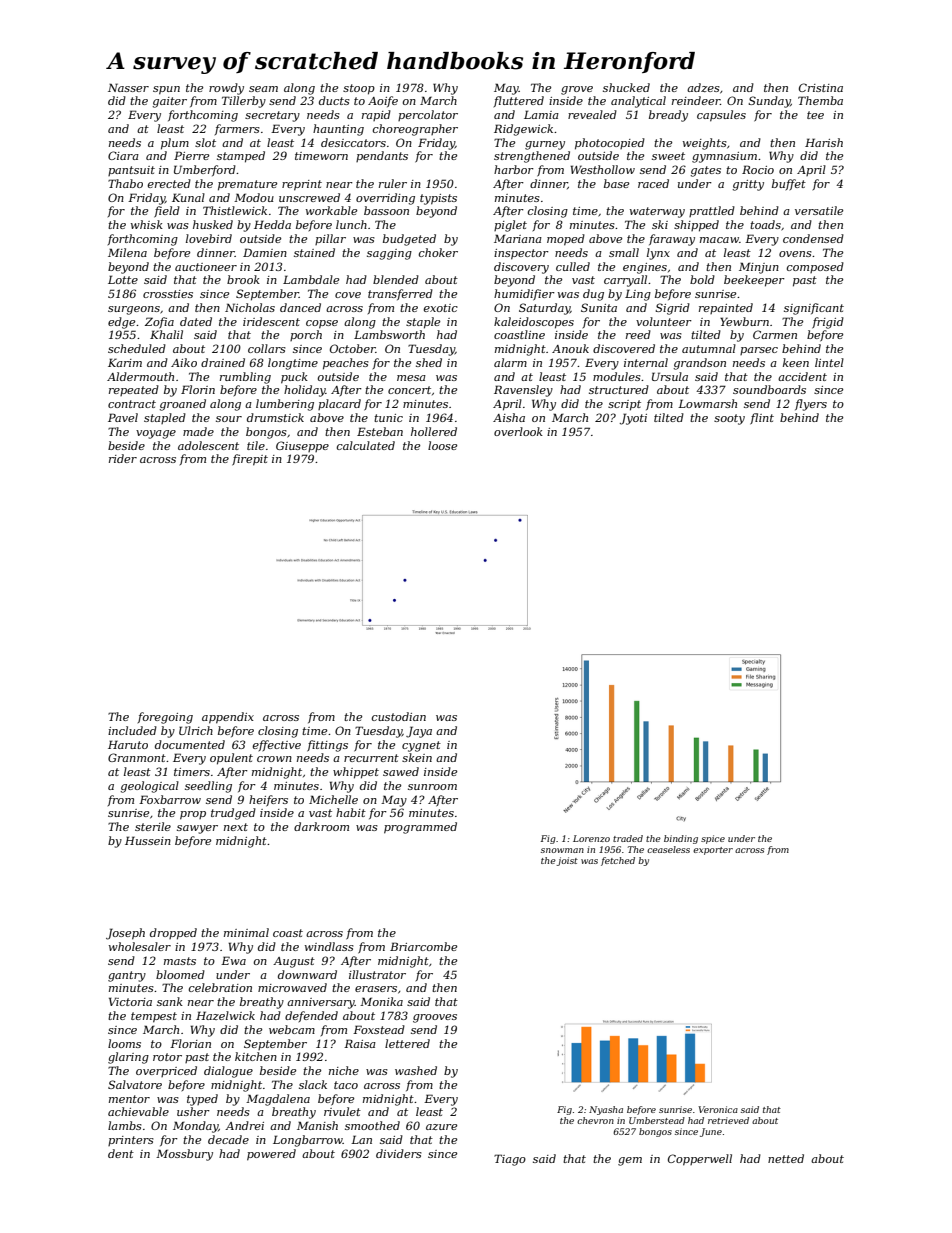 The width and height of the document is (952, 1233). I want to click on seam, so click(263, 89).
